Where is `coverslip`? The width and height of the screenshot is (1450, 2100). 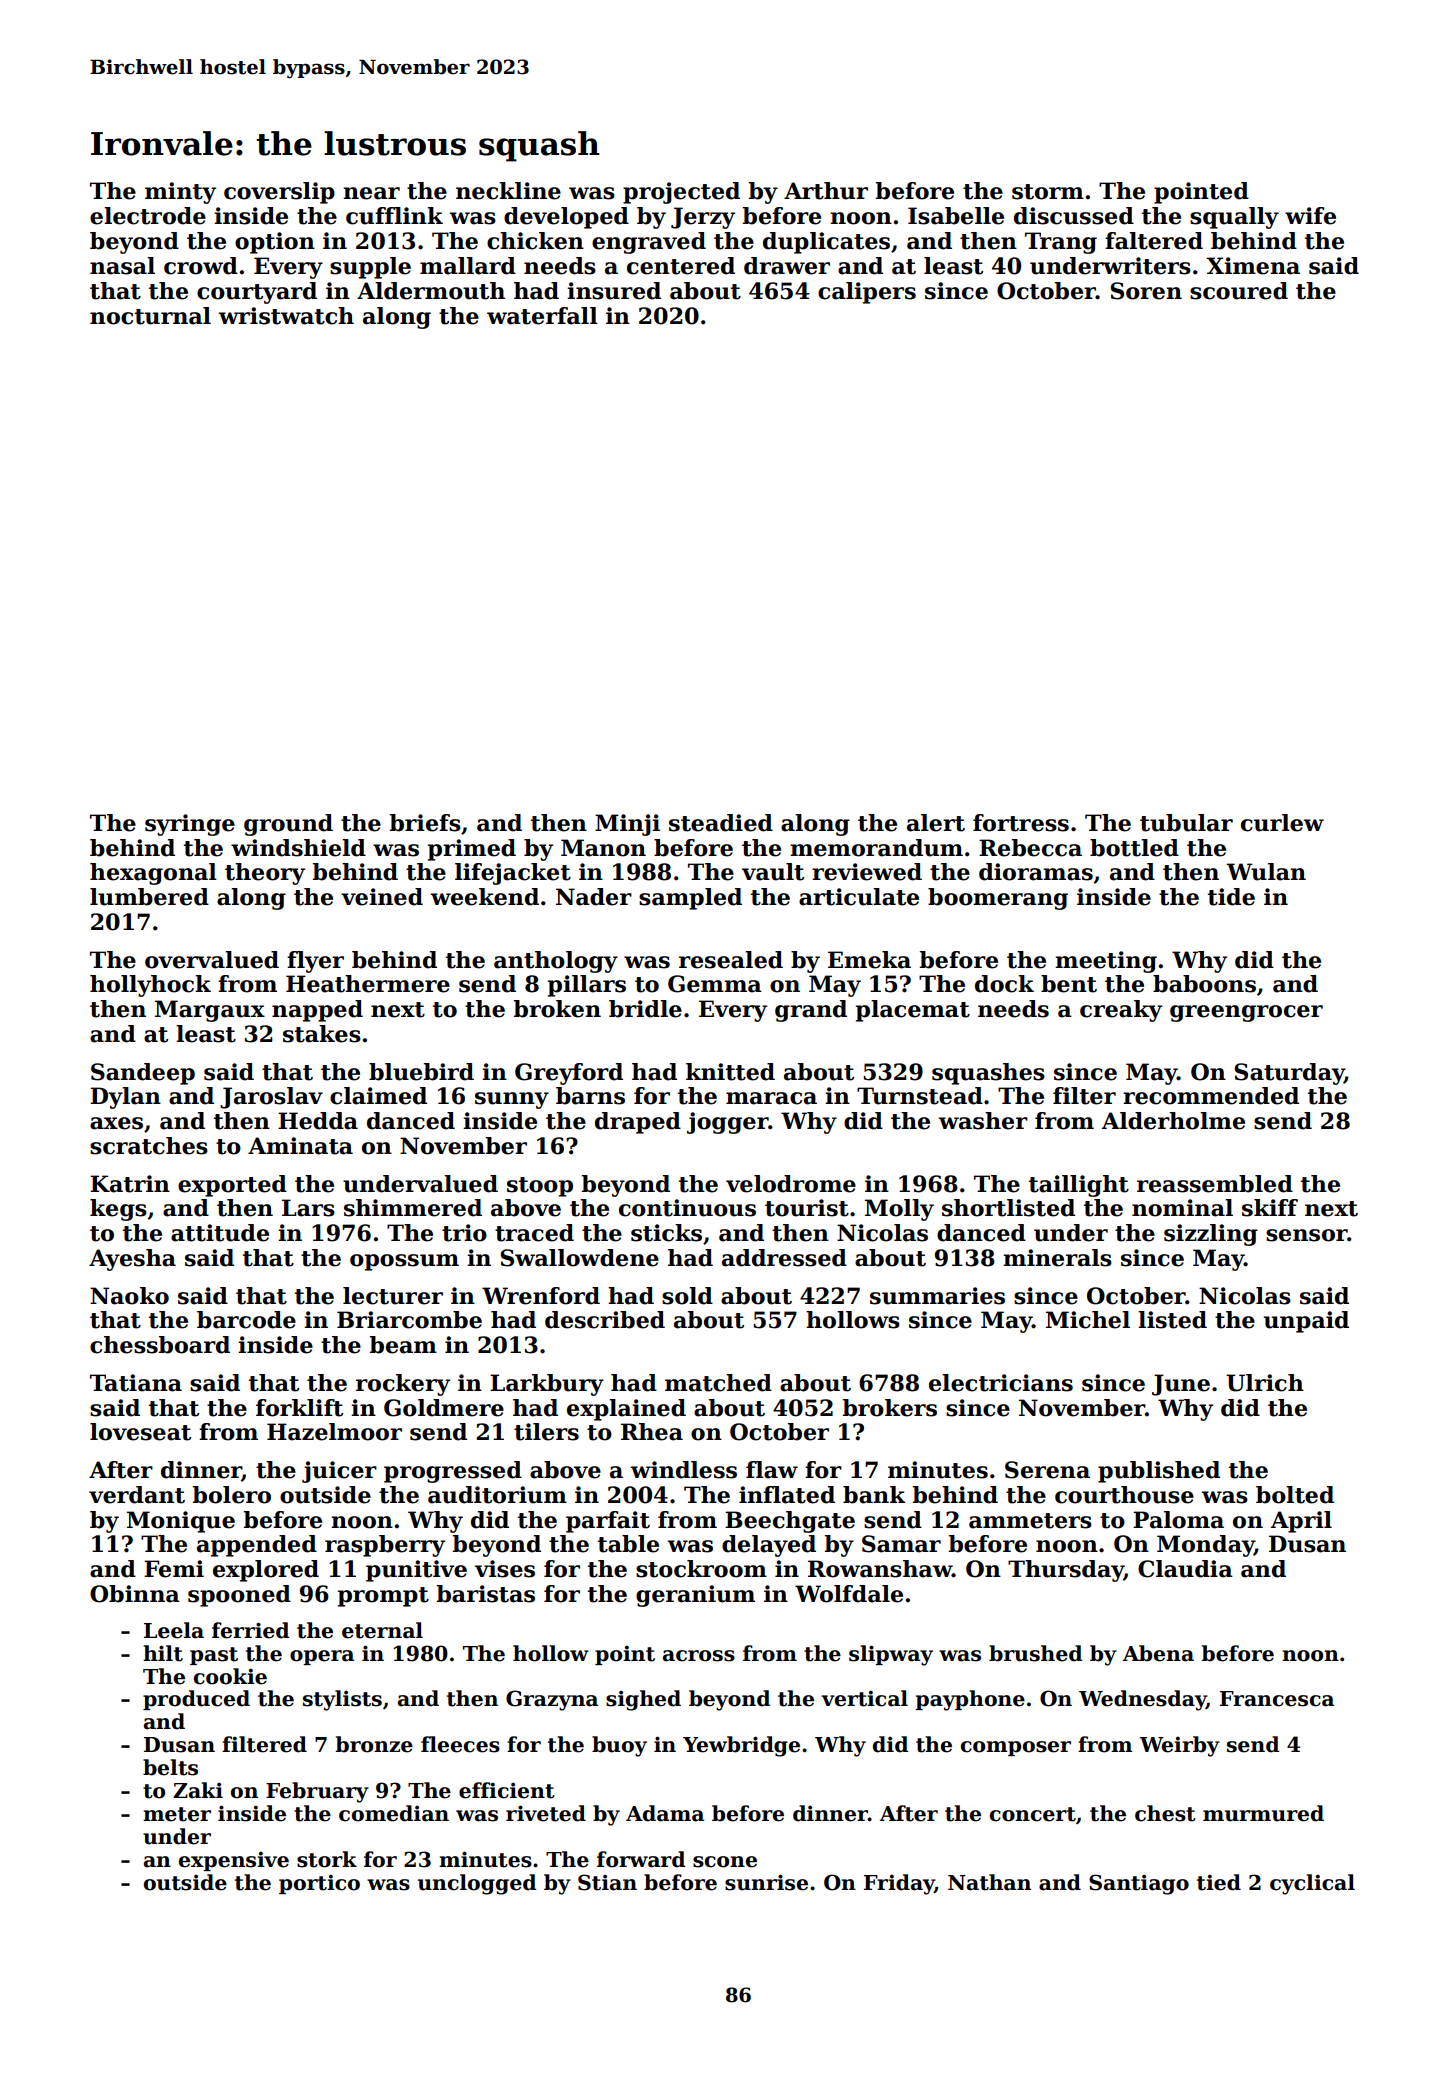
coverslip is located at coordinates (279, 193).
